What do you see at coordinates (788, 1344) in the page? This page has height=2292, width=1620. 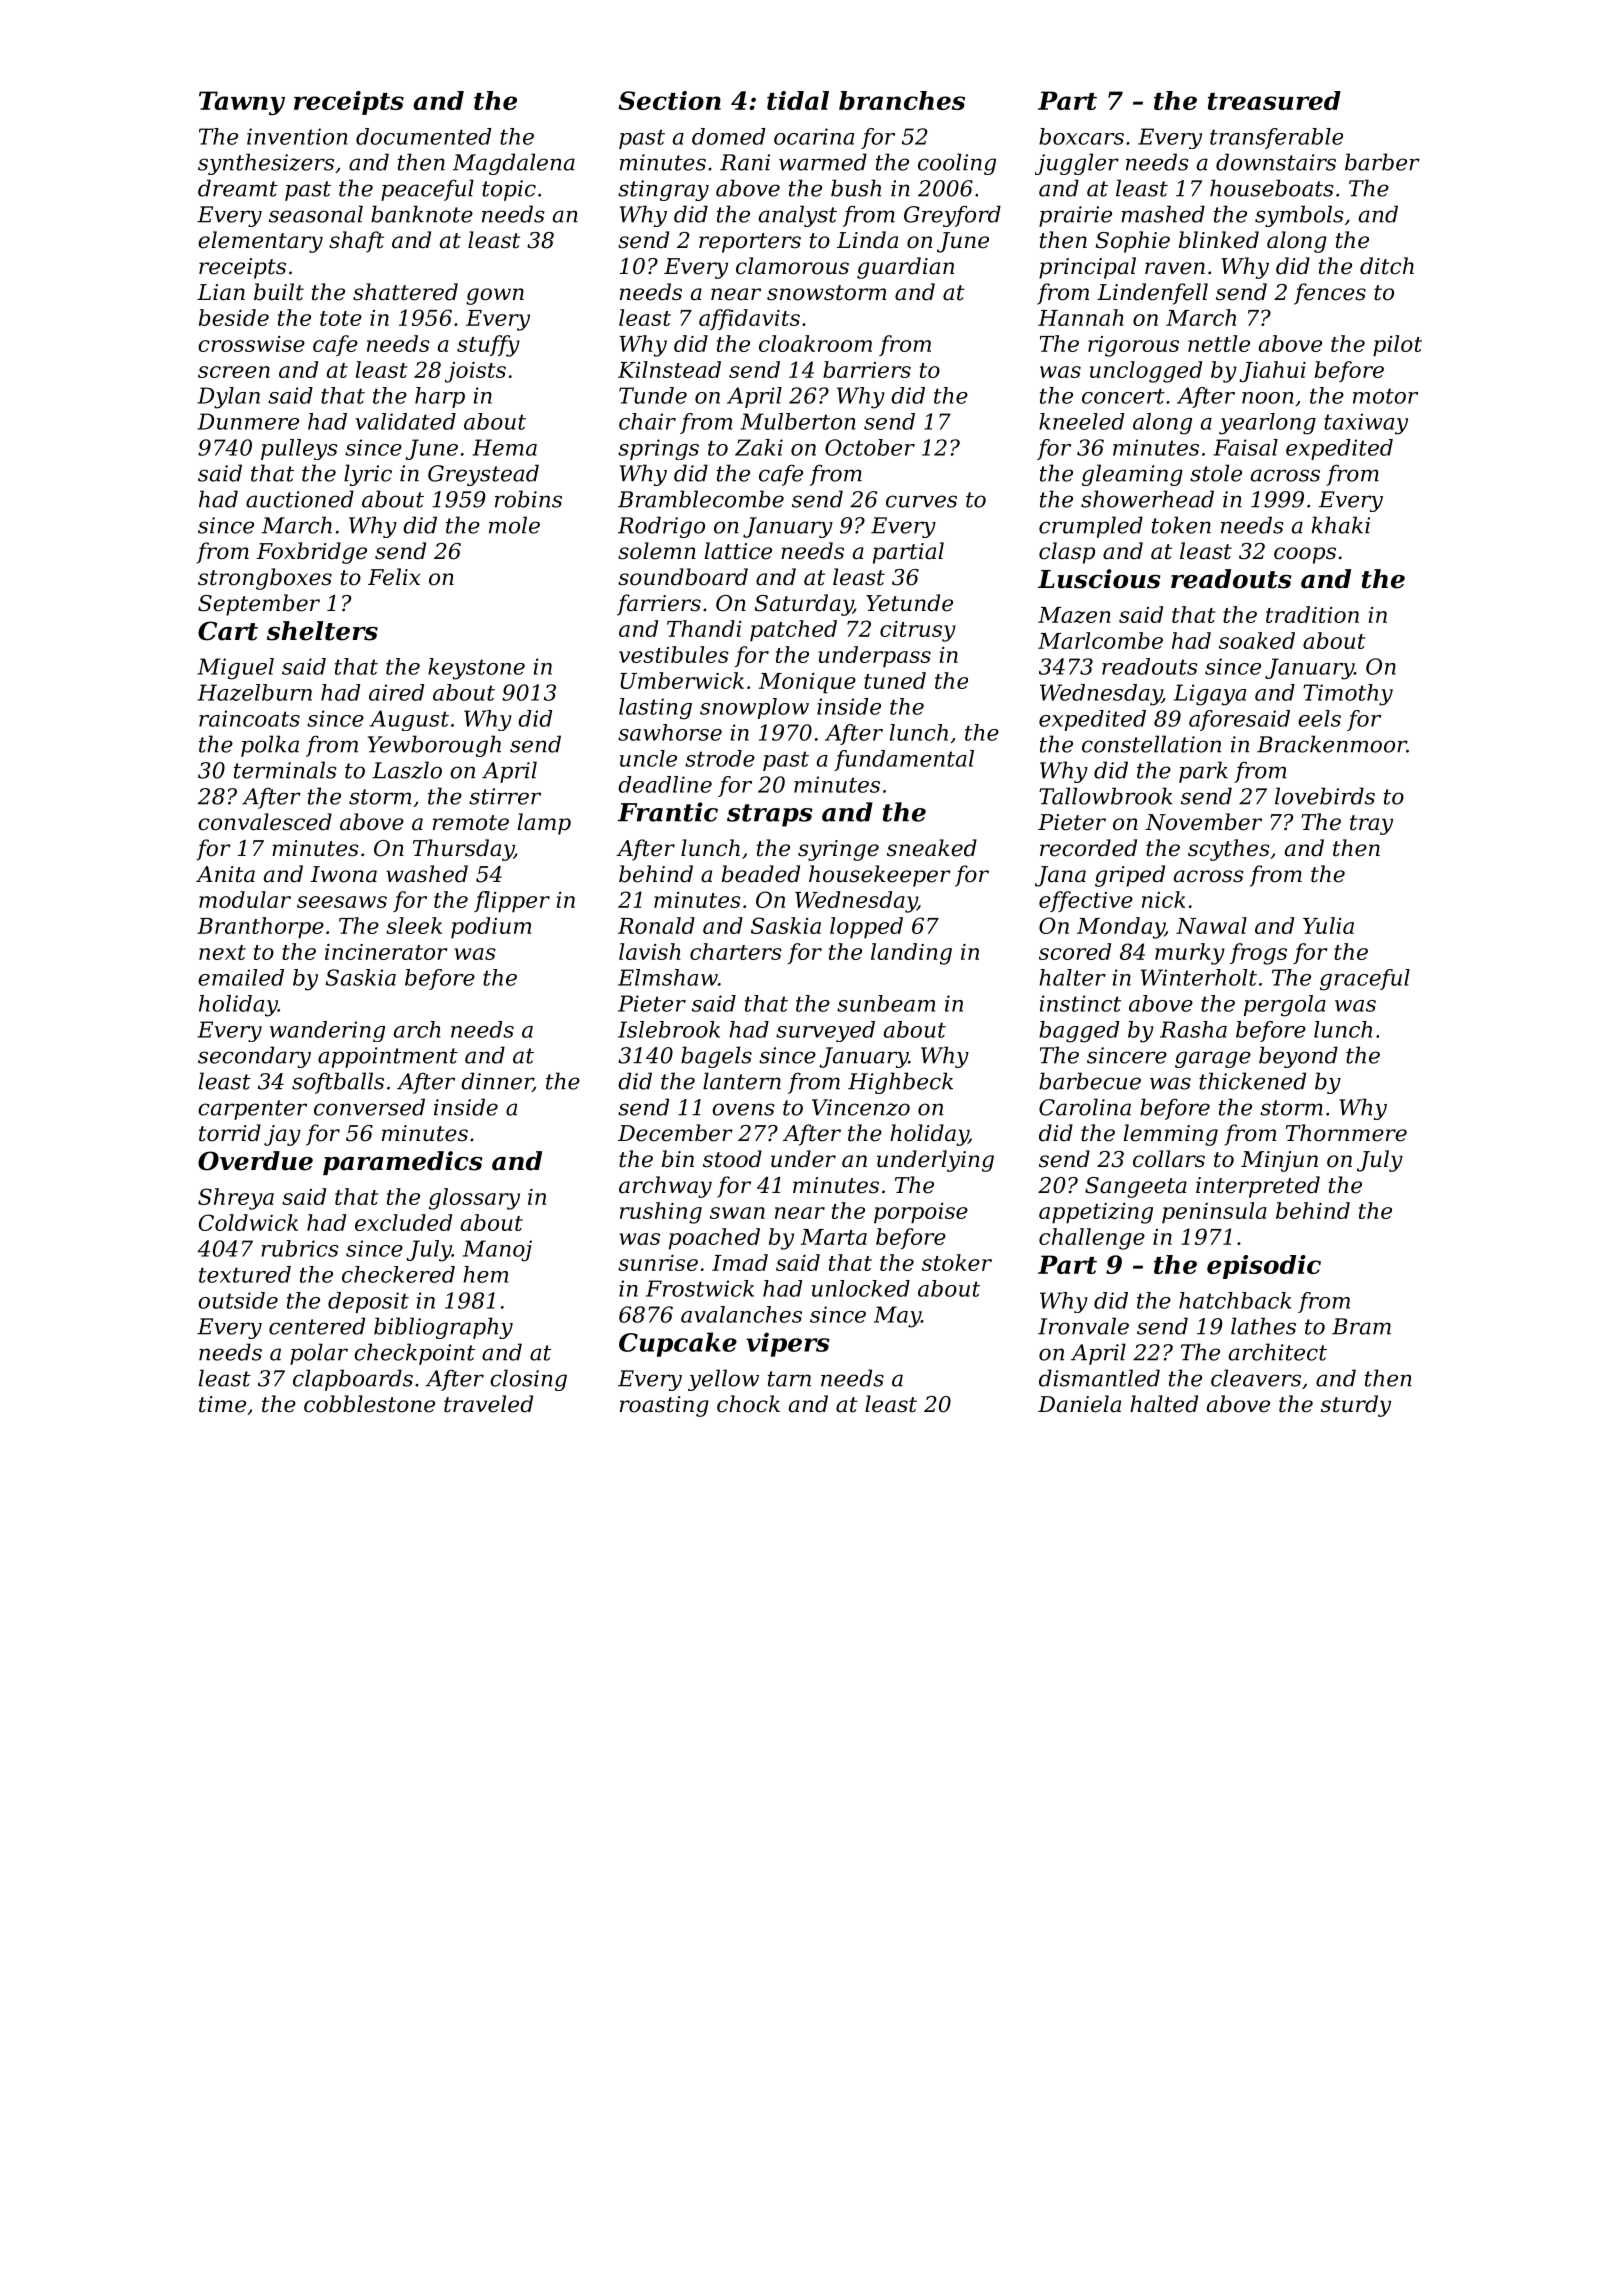 I see `vipers` at bounding box center [788, 1344].
